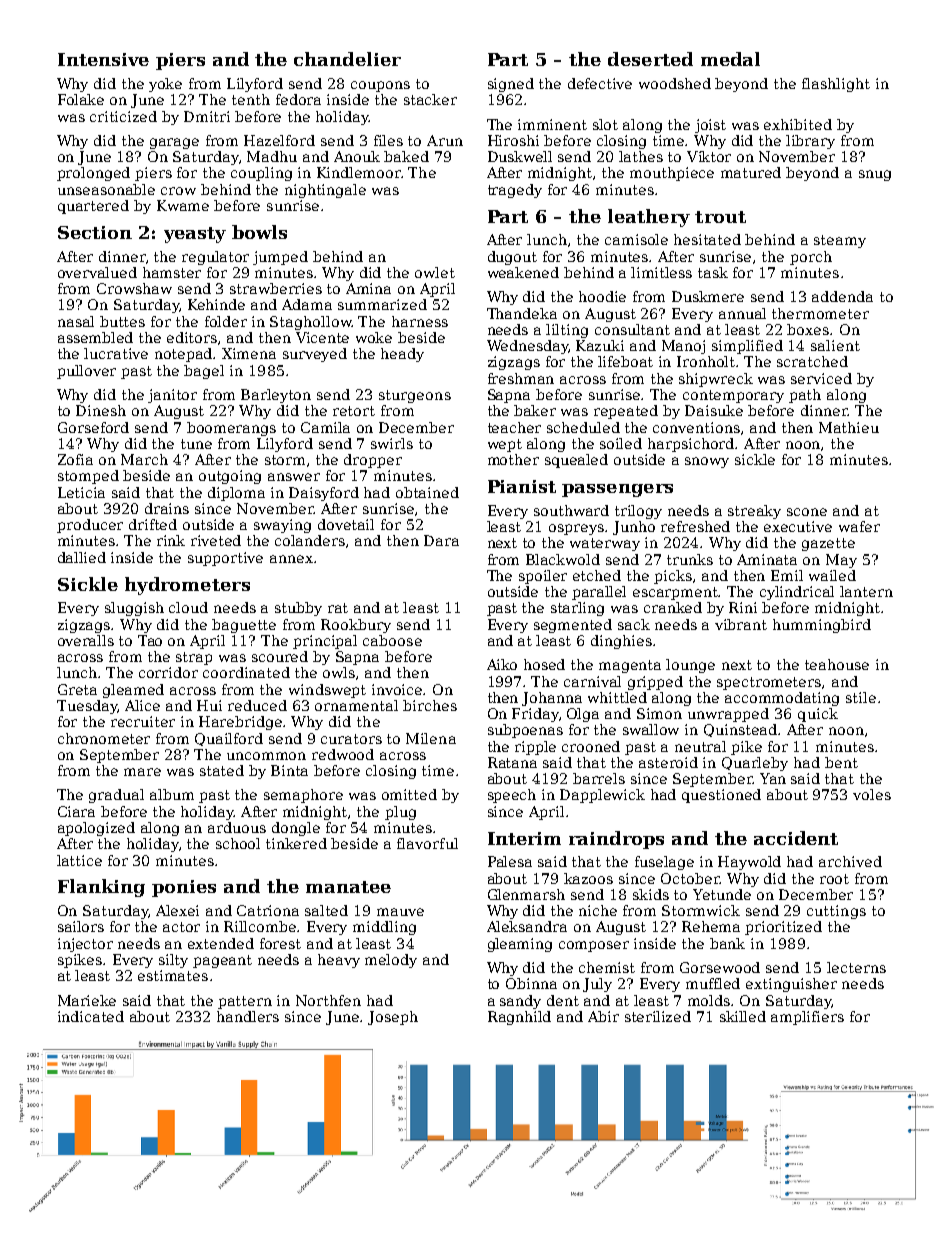 Image resolution: width=952 pixels, height=1233 pixels. What do you see at coordinates (730, 59) in the page?
I see `medal` at bounding box center [730, 59].
